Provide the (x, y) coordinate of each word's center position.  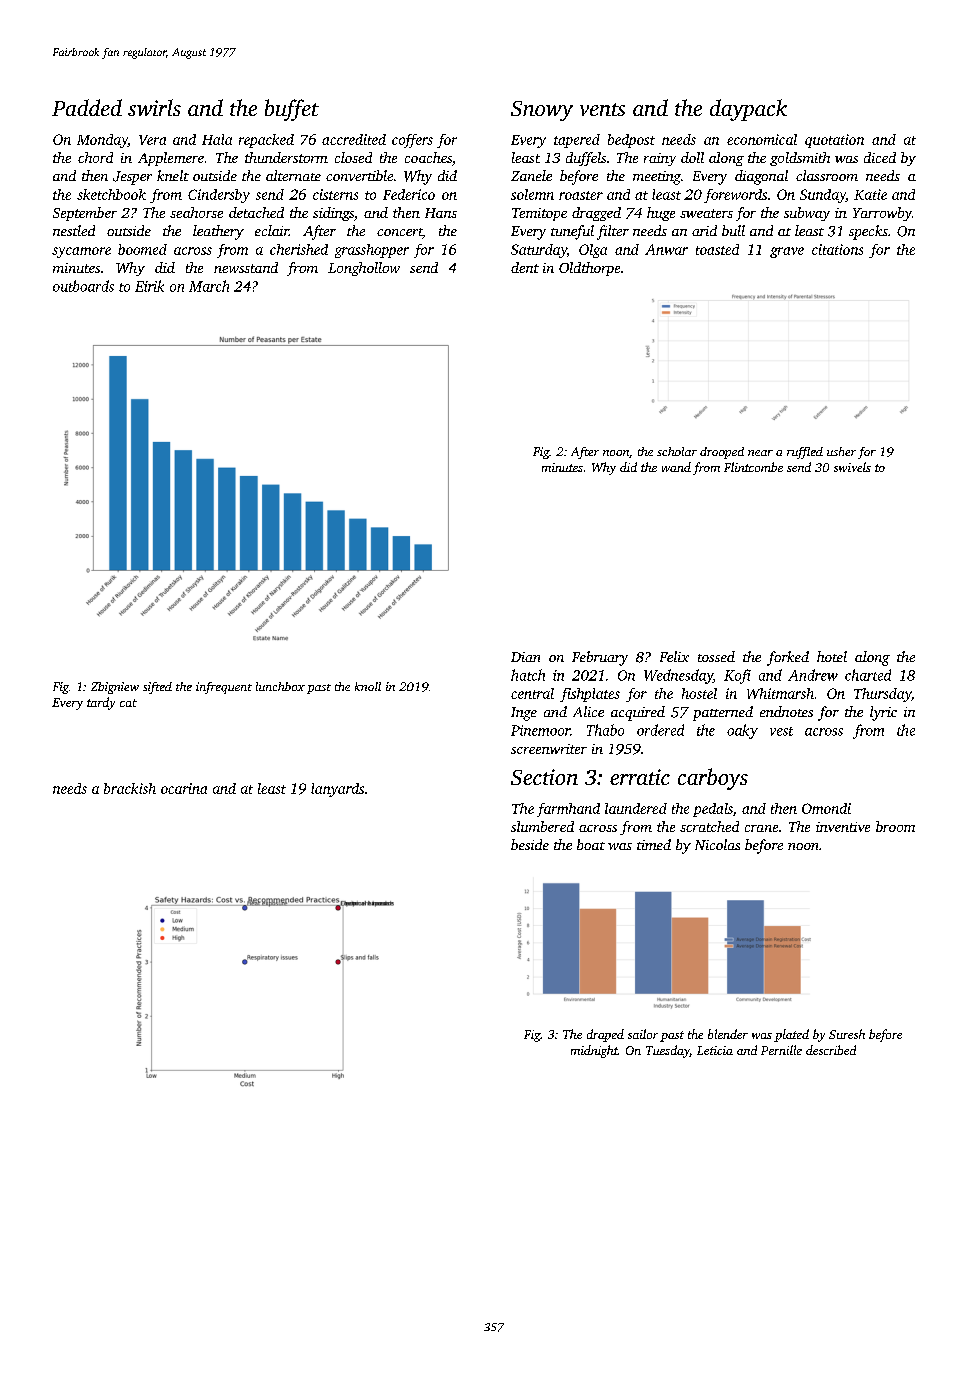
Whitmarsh (780, 693)
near (760, 453)
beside (530, 844)
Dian (525, 657)
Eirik (149, 286)
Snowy (542, 111)
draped (605, 1035)
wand (676, 467)
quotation (834, 141)
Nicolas (717, 844)
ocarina (184, 788)
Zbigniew (115, 688)
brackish (130, 788)
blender (728, 1034)
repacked (266, 141)
